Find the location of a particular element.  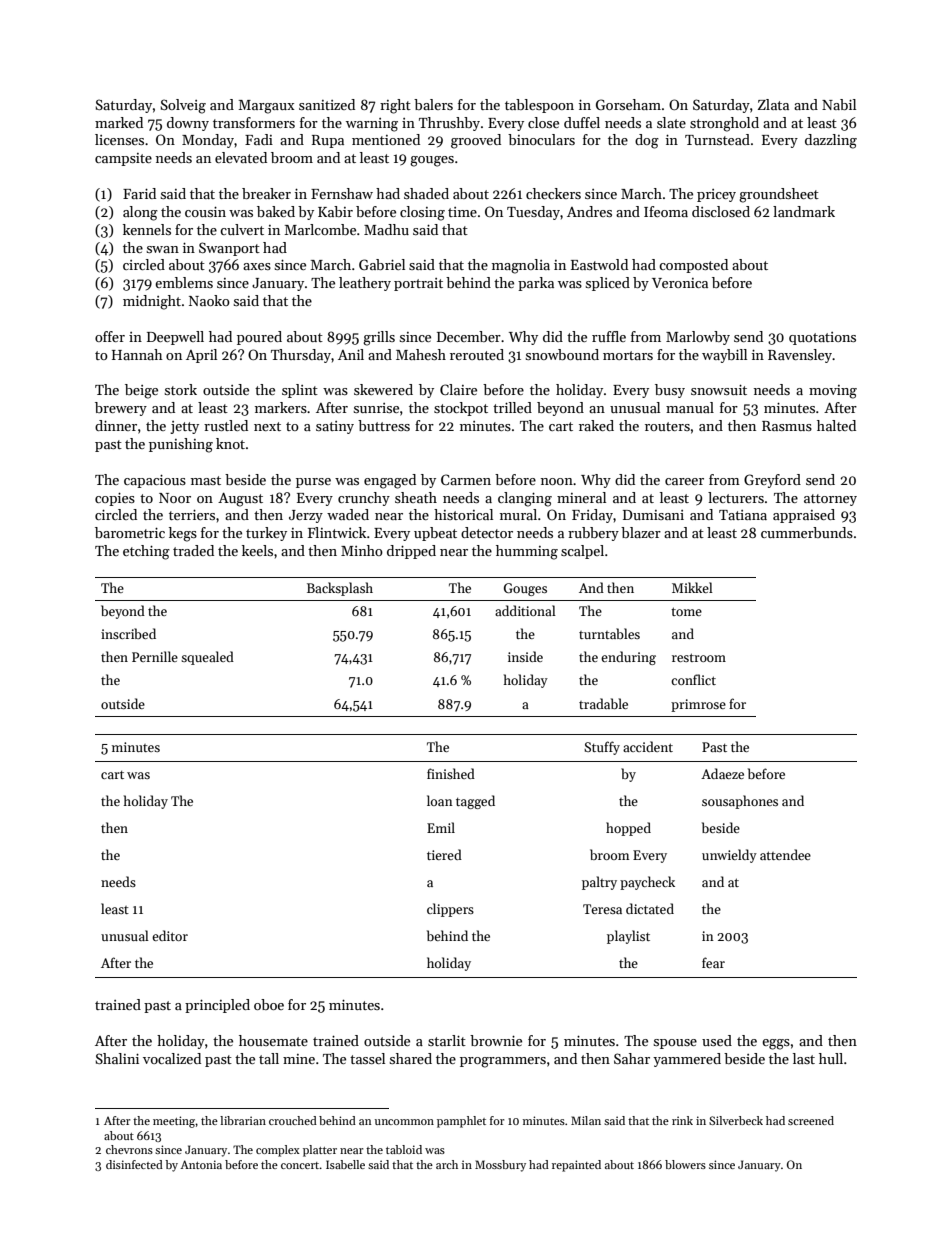

attendee is located at coordinates (785, 854).
